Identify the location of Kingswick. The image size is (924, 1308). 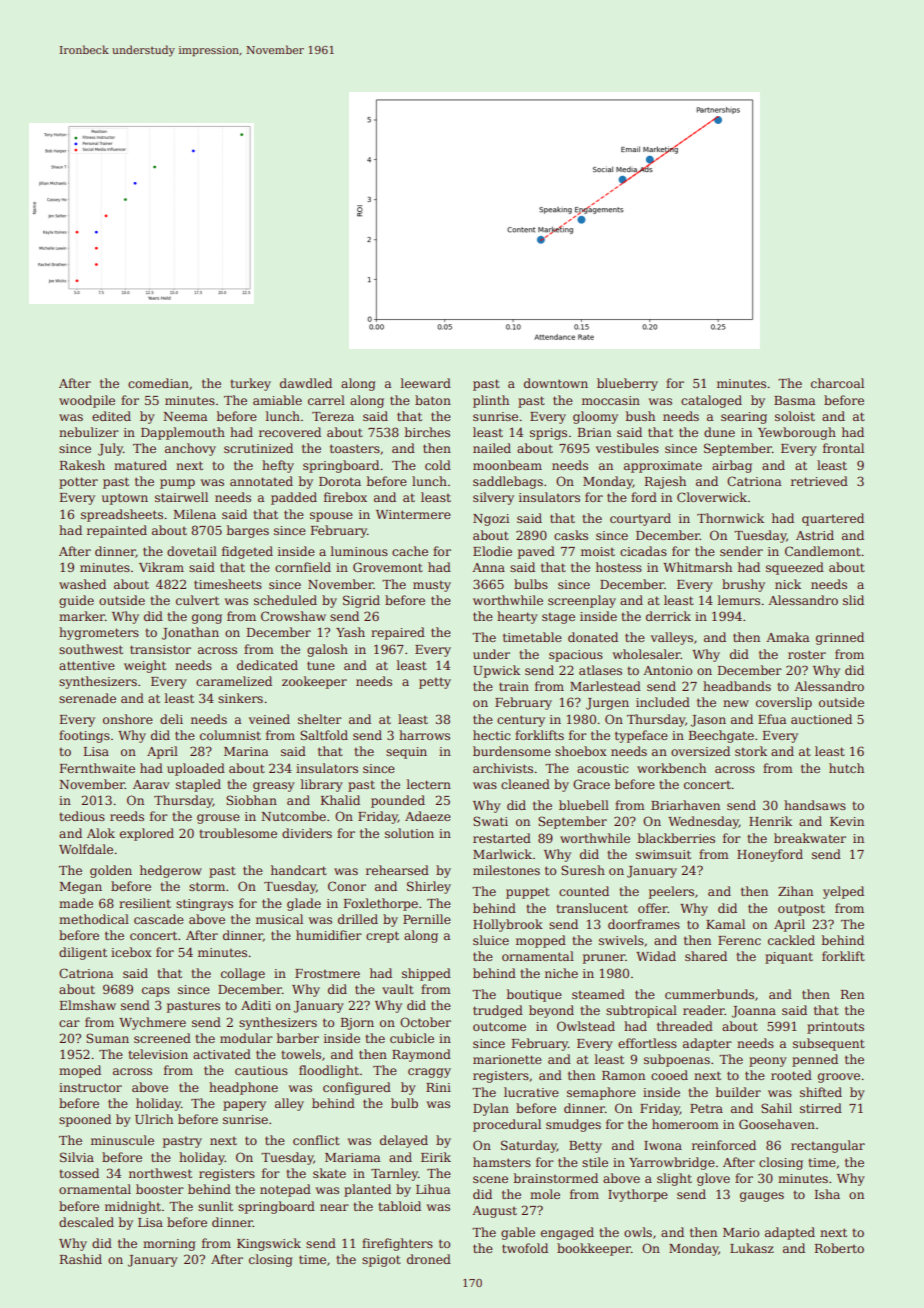
(269, 1244).
